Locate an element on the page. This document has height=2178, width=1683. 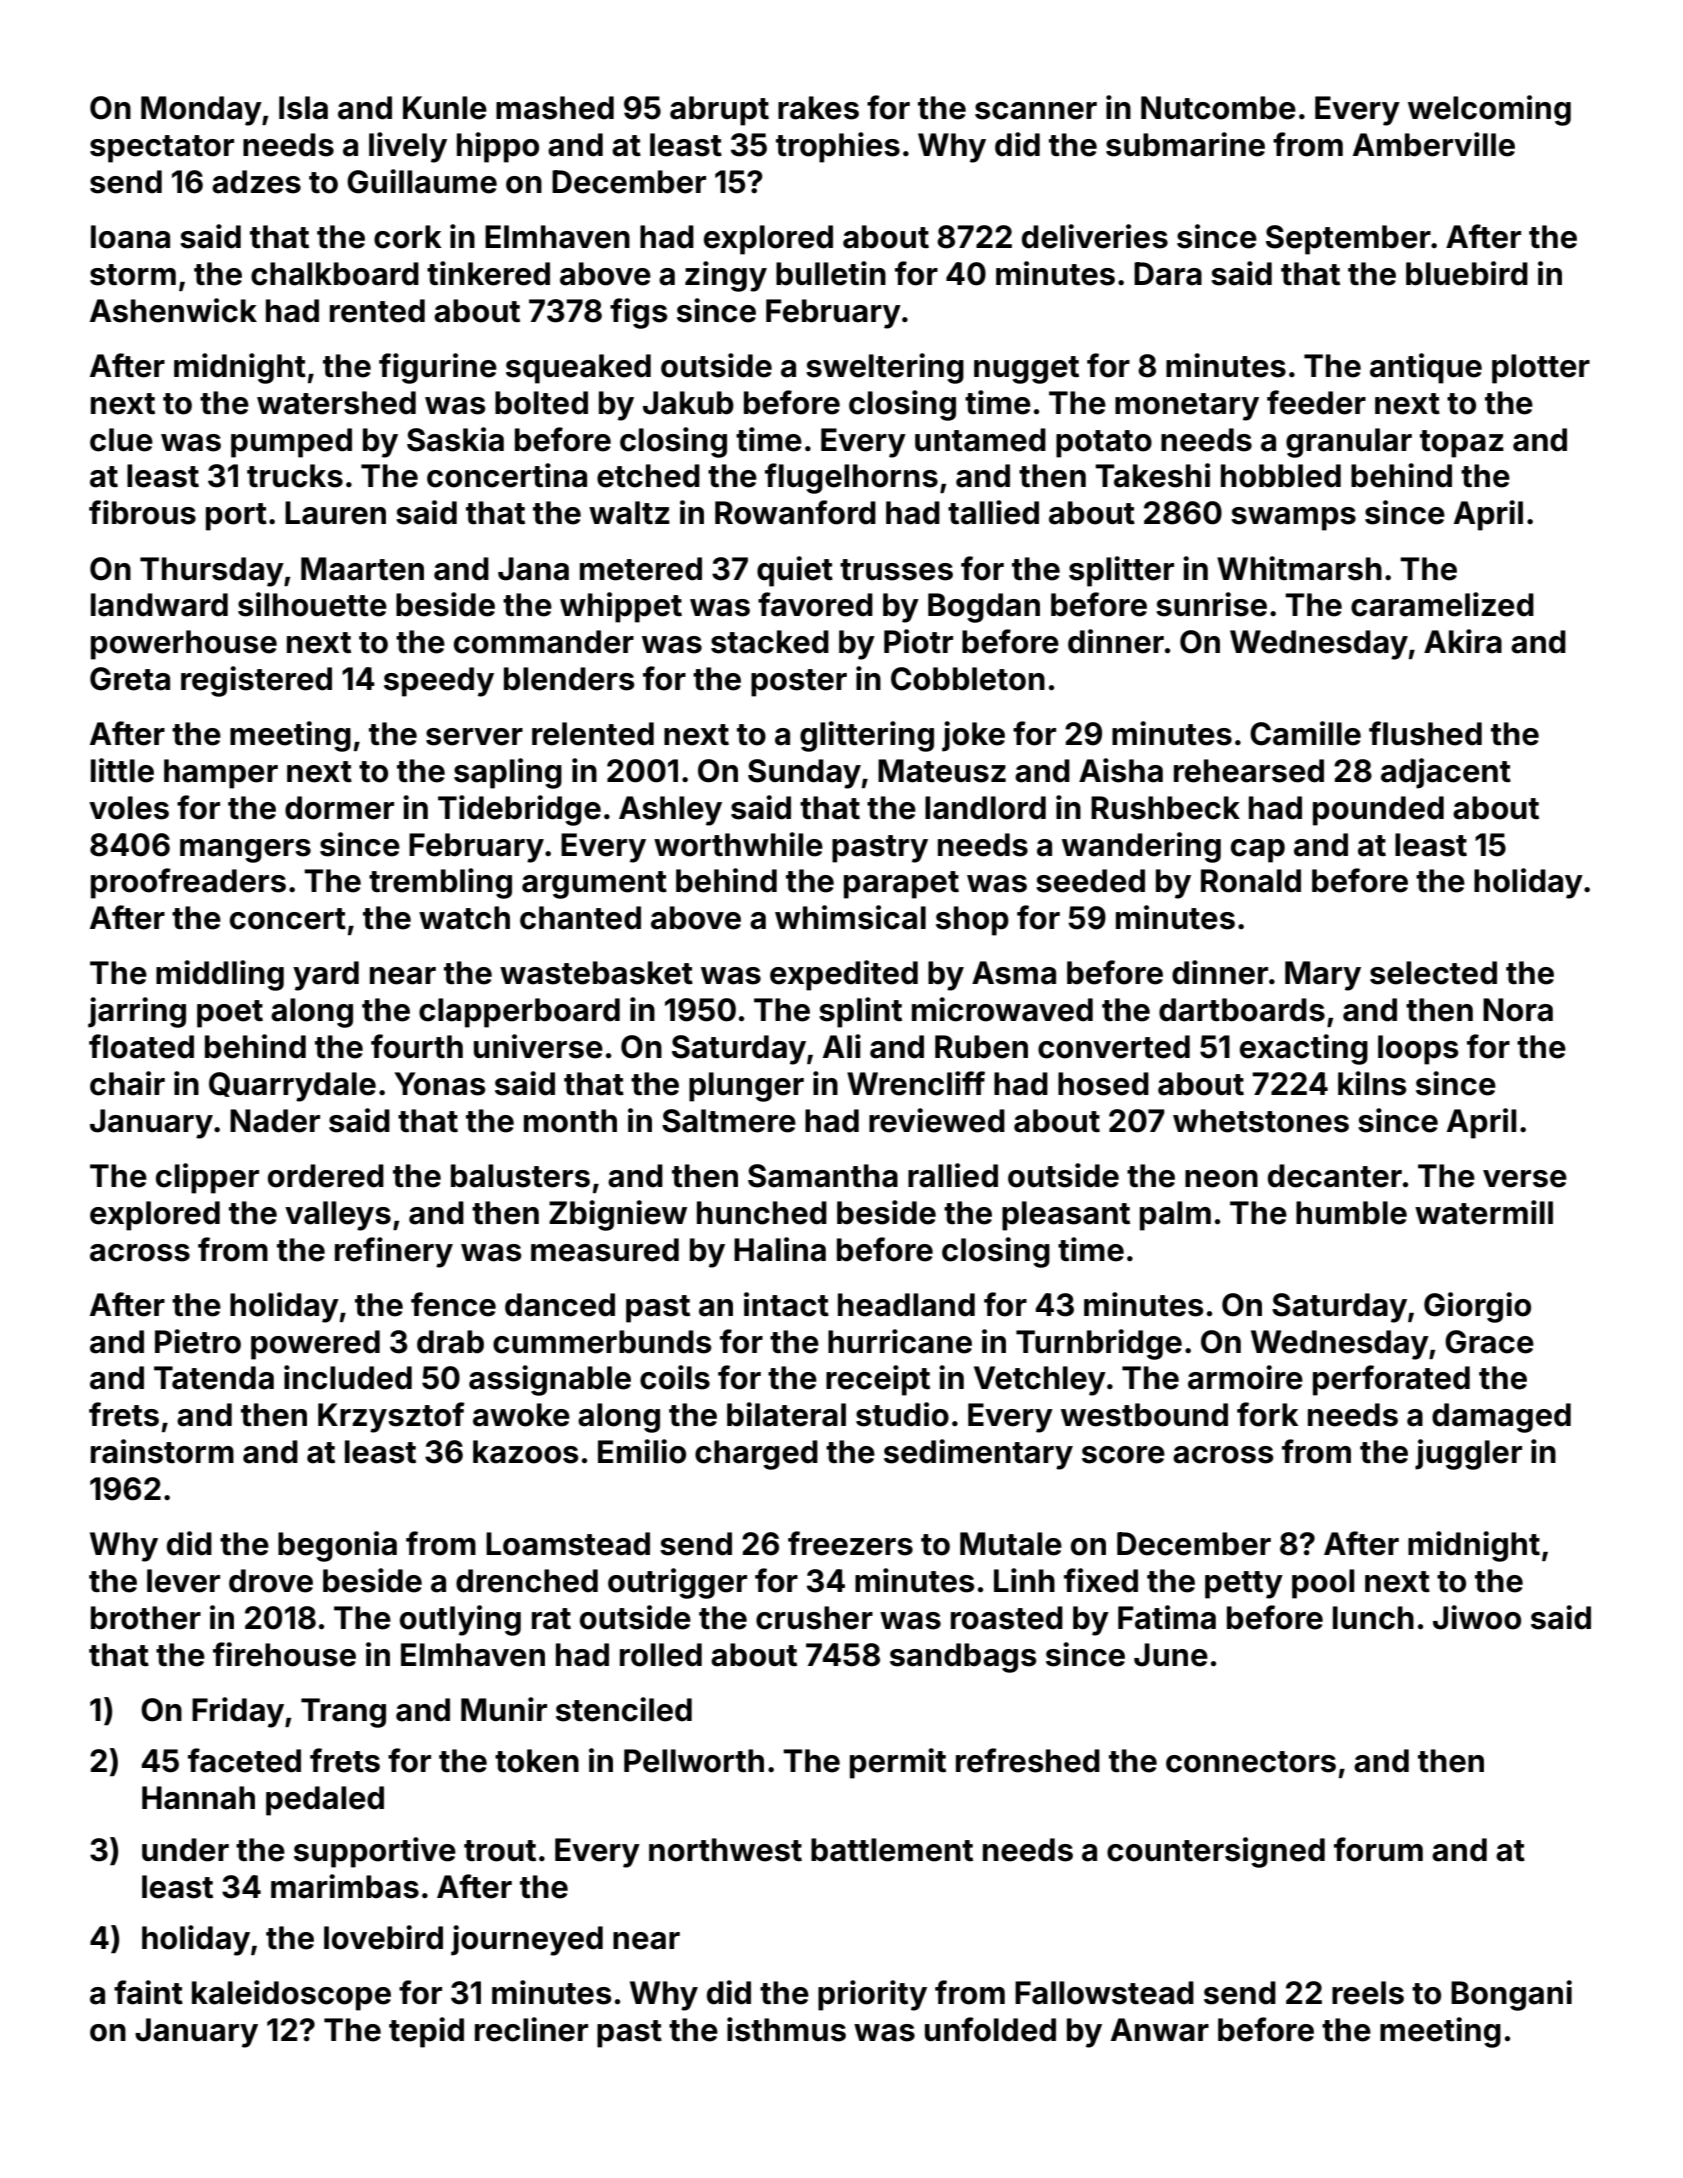
Isla is located at coordinates (303, 108).
